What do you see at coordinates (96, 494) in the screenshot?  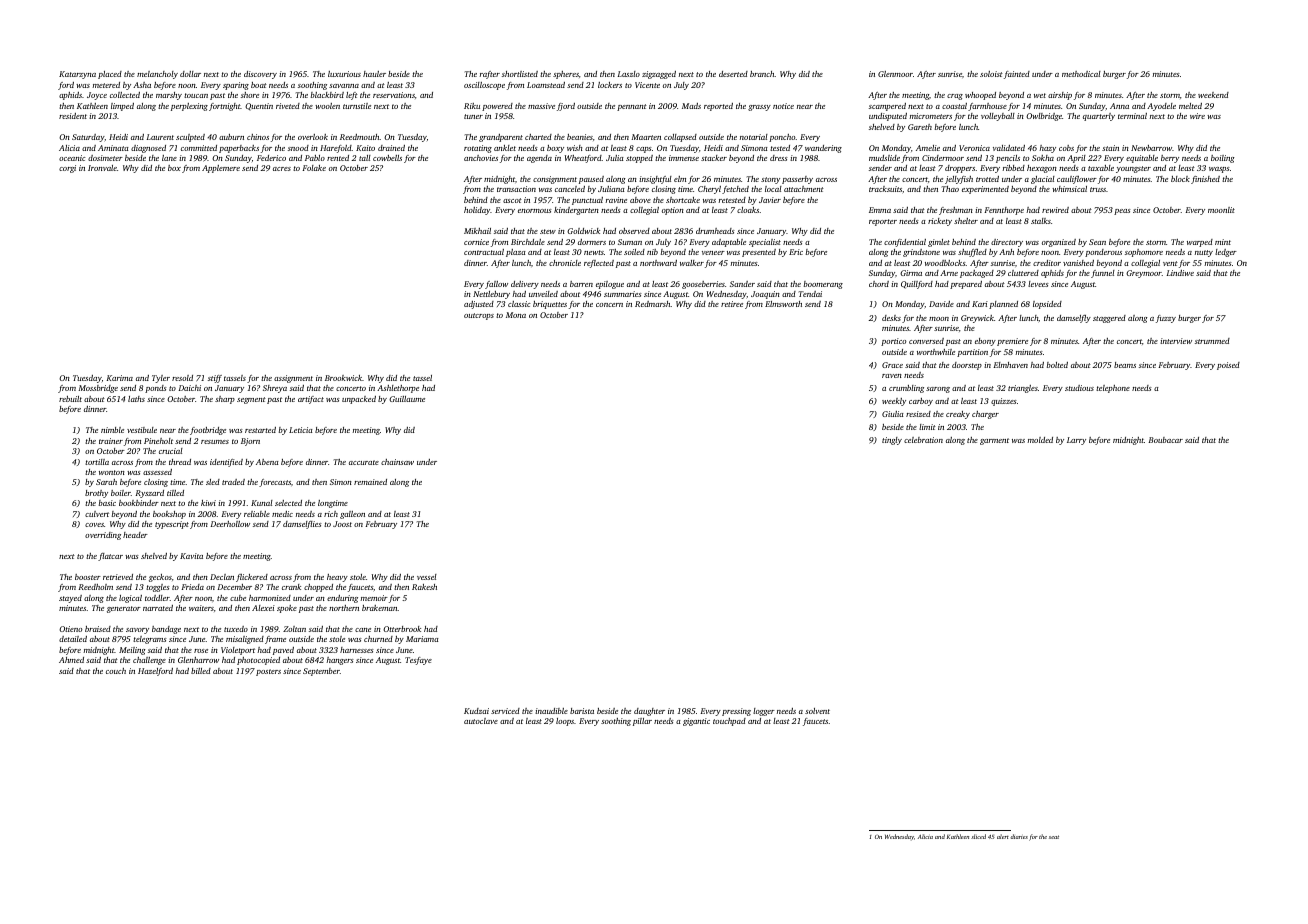 I see `brothy` at bounding box center [96, 494].
